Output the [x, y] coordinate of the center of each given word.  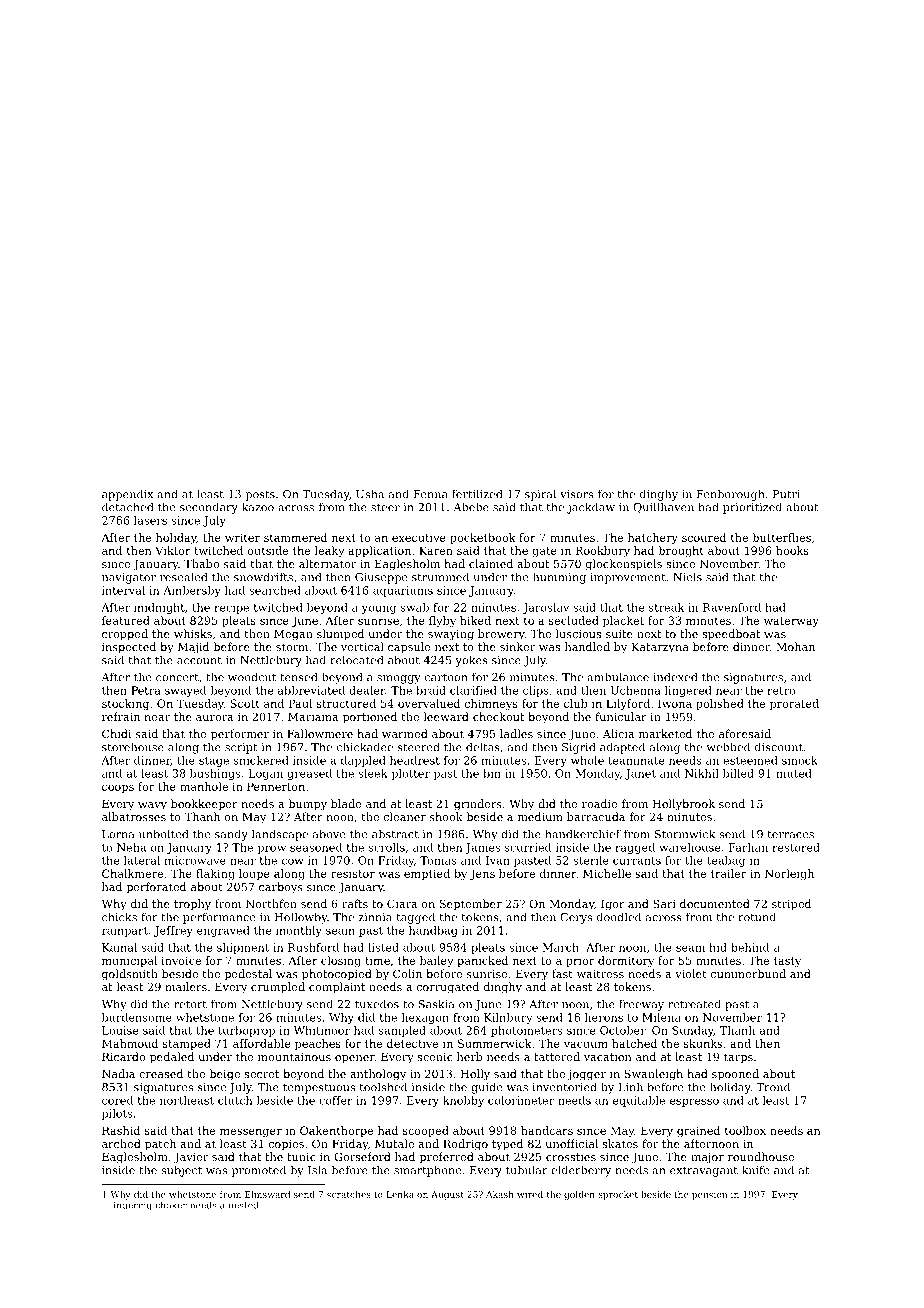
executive [419, 537]
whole [587, 760]
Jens [482, 874]
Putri [786, 494]
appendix [127, 495]
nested [243, 1205]
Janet [640, 774]
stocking [125, 704]
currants [637, 861]
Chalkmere [132, 873]
